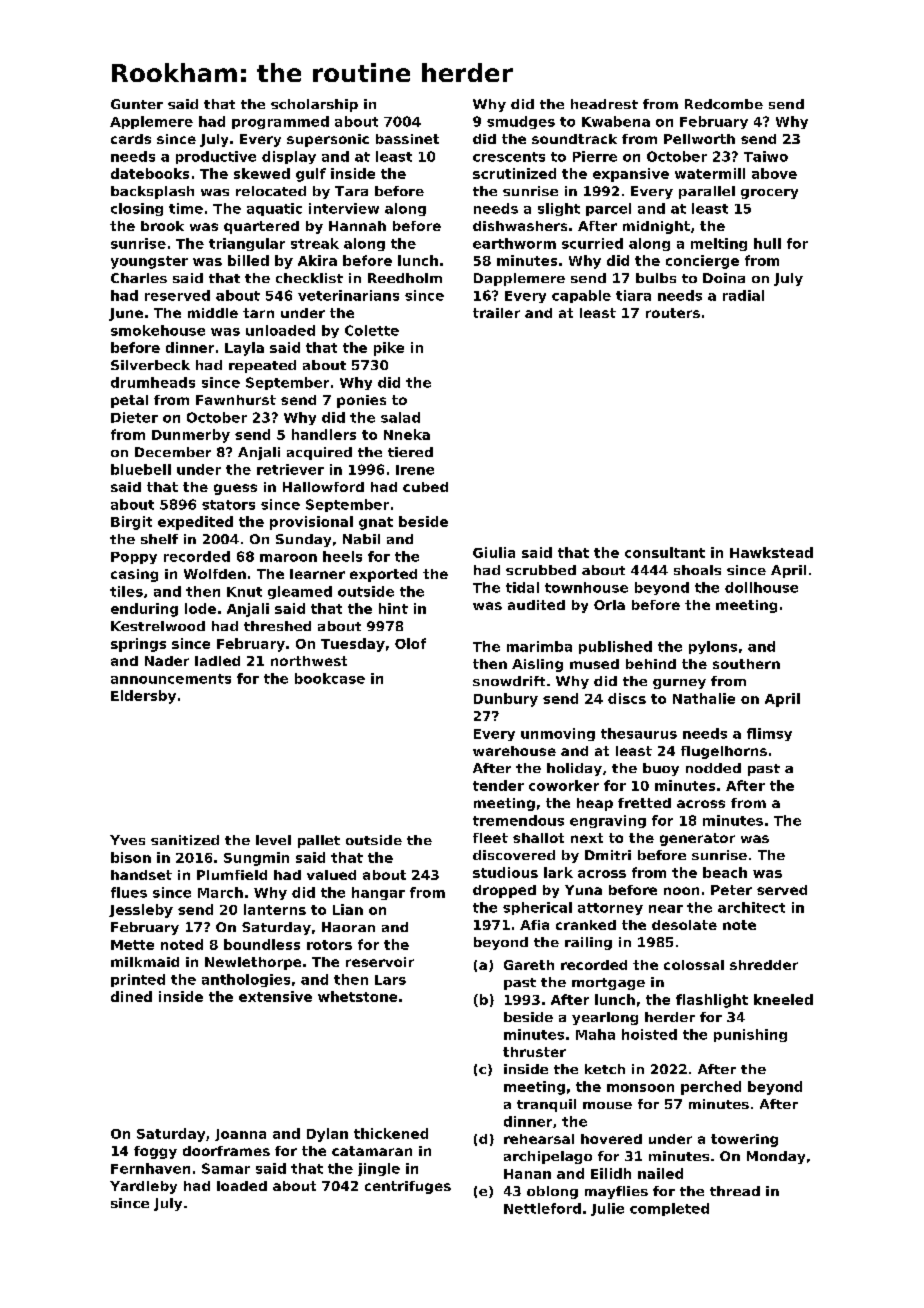  I want to click on programmed, so click(280, 122).
